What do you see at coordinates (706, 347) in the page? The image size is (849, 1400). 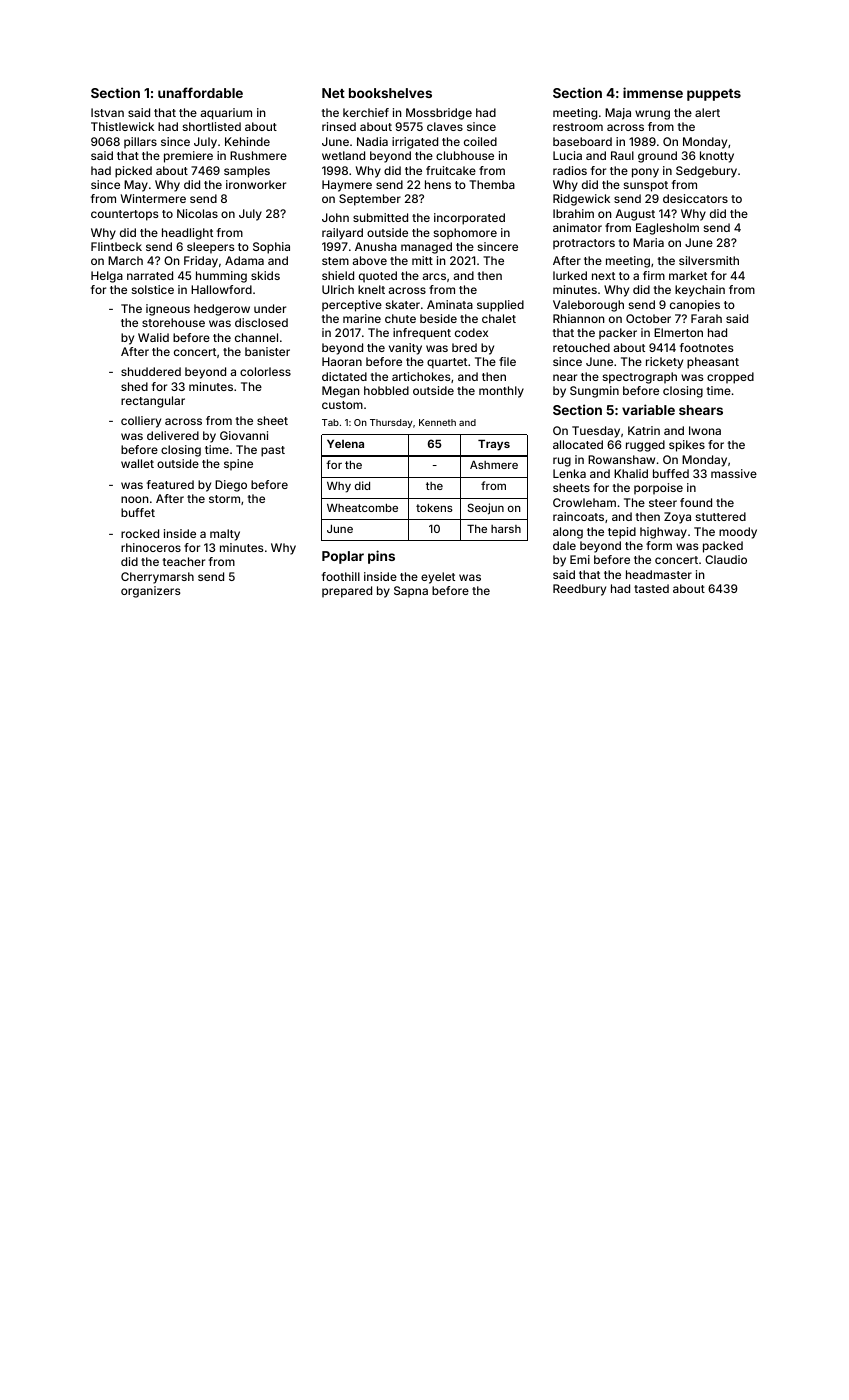 I see `footnotes` at bounding box center [706, 347].
